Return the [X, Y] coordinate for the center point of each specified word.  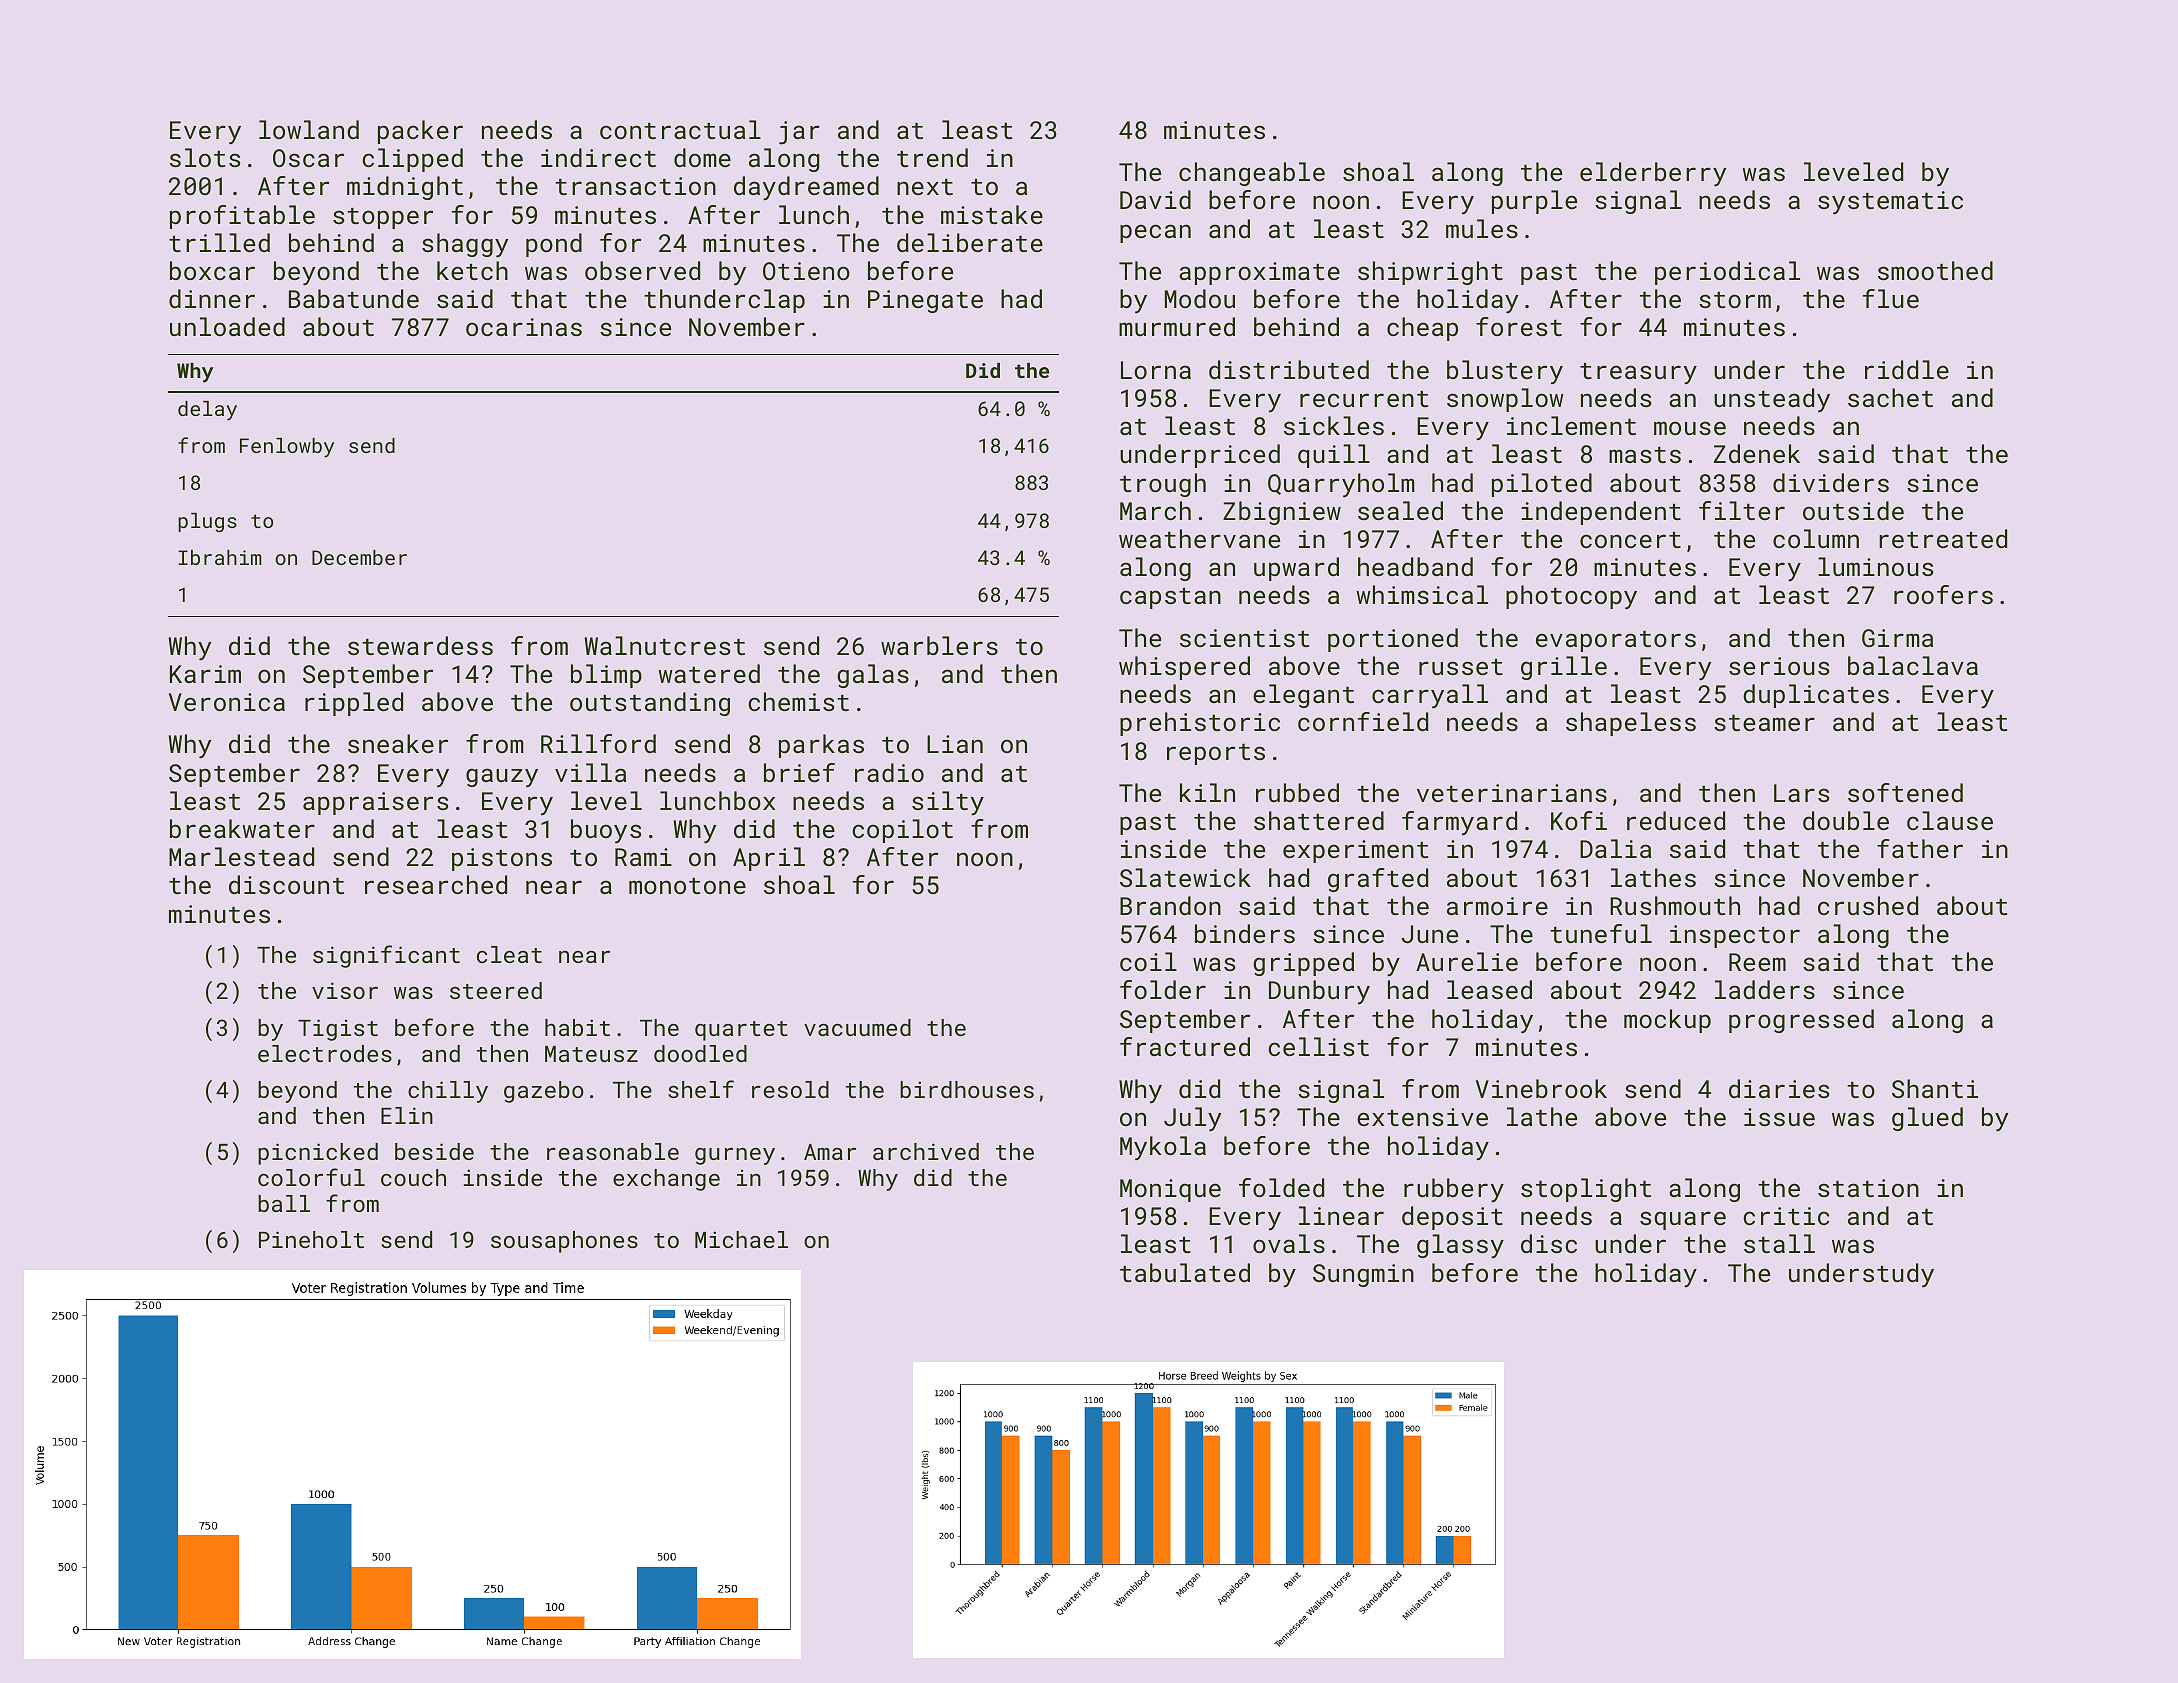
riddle [1907, 369]
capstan [1170, 598]
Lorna [1156, 370]
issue [1779, 1117]
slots [205, 157]
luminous [1875, 566]
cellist [1318, 1046]
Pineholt [311, 1239]
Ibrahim [220, 557]
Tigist [338, 1030]
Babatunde [354, 298]
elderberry [1653, 174]
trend [932, 157]
